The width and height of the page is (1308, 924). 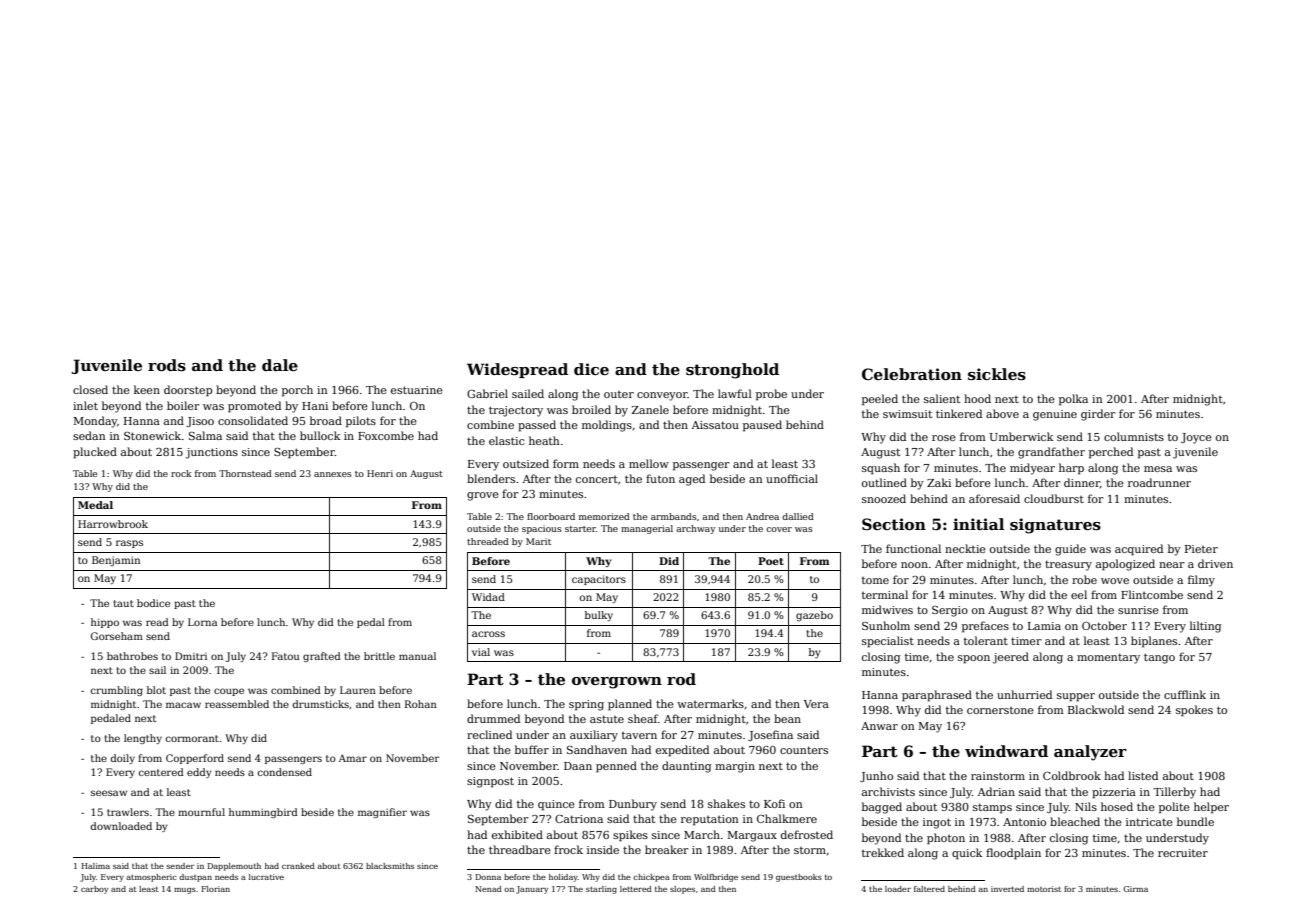 I want to click on sickles, so click(x=997, y=374).
